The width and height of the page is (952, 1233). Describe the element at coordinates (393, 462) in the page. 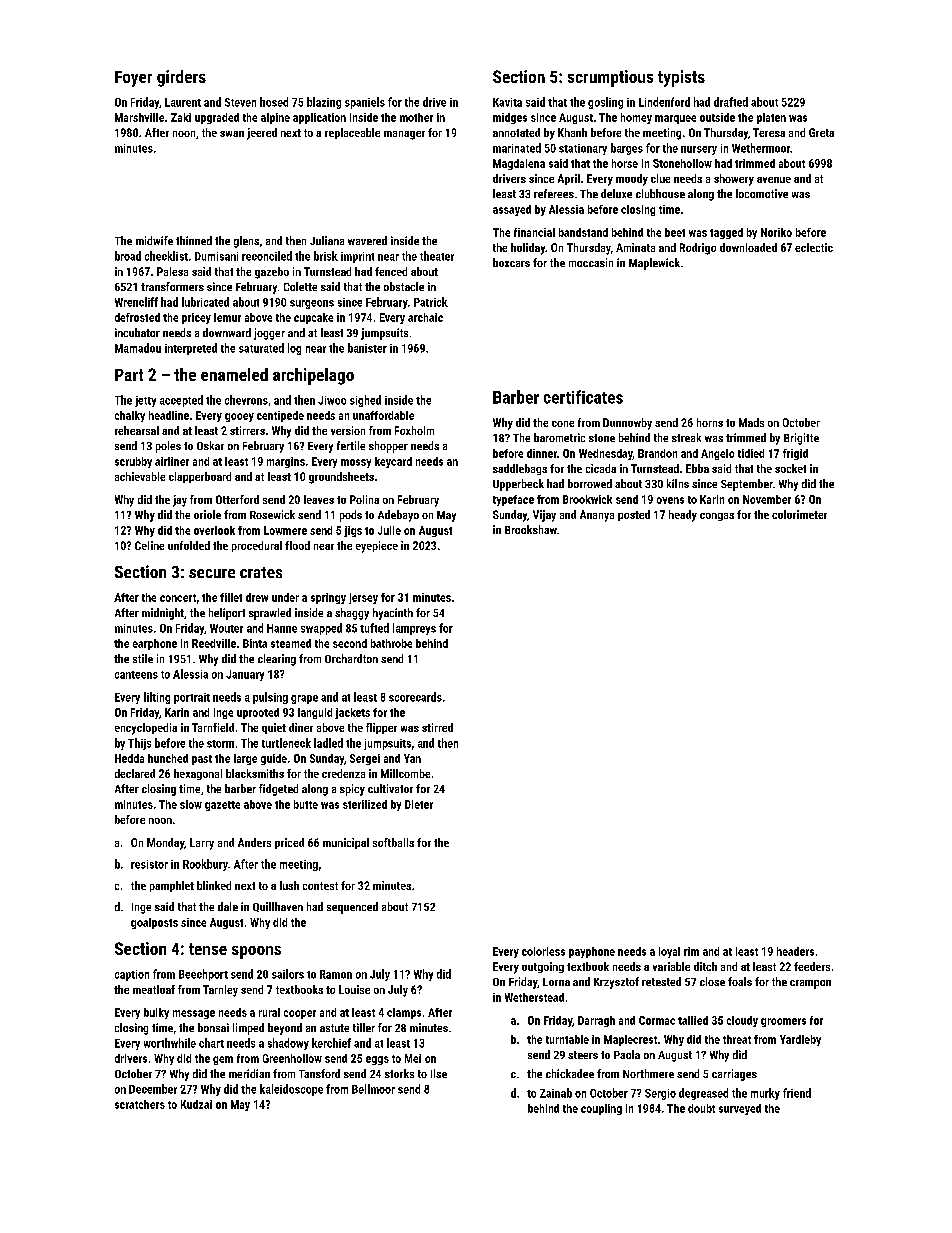

I see `keycard` at that location.
